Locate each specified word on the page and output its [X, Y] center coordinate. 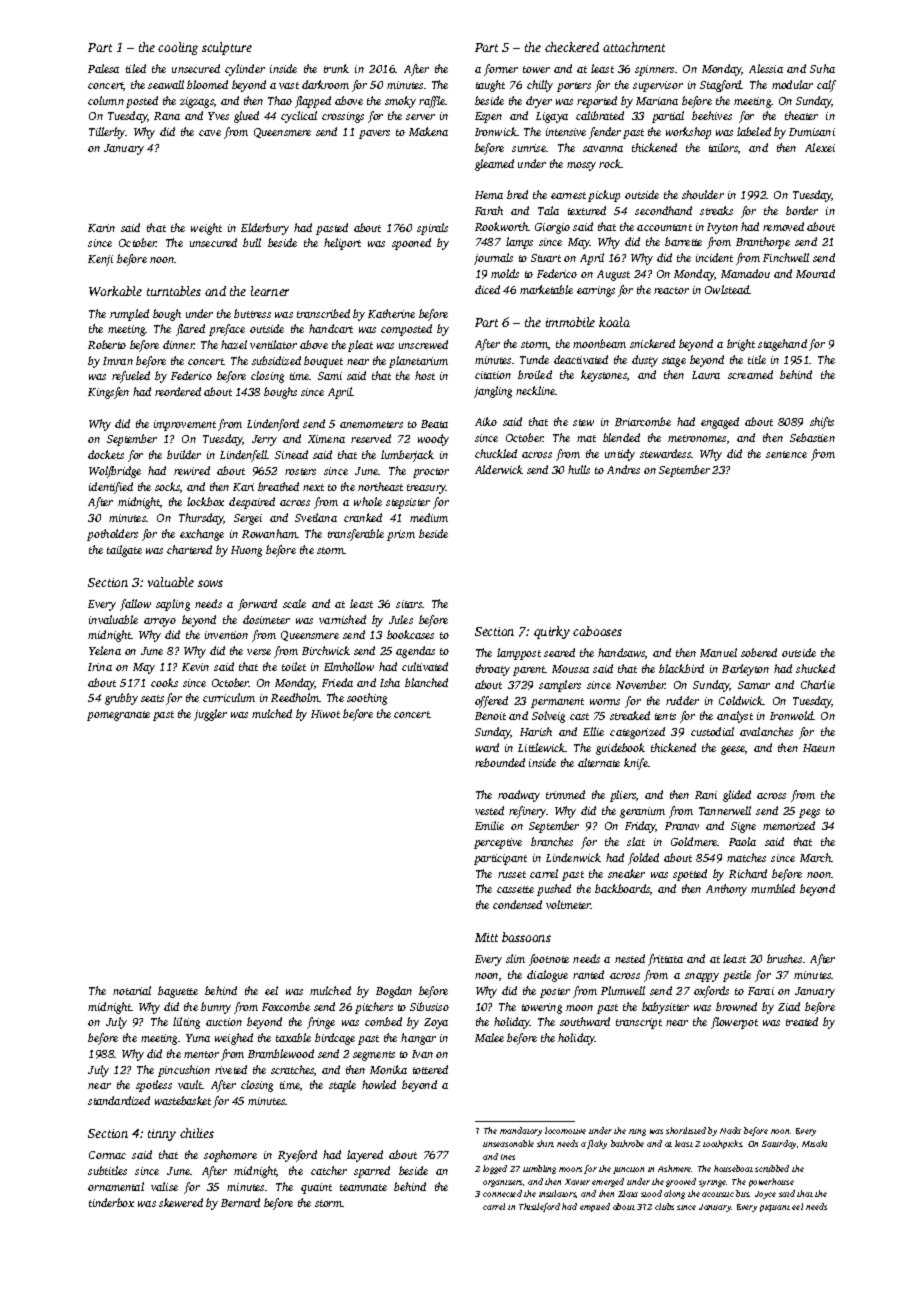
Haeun [819, 748]
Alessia [766, 68]
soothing [367, 699]
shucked [815, 668]
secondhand [663, 210]
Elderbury [265, 229]
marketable [546, 289]
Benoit [490, 716]
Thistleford [539, 1207]
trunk [336, 68]
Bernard [240, 1202]
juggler [210, 715]
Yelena [105, 650]
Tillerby [107, 133]
